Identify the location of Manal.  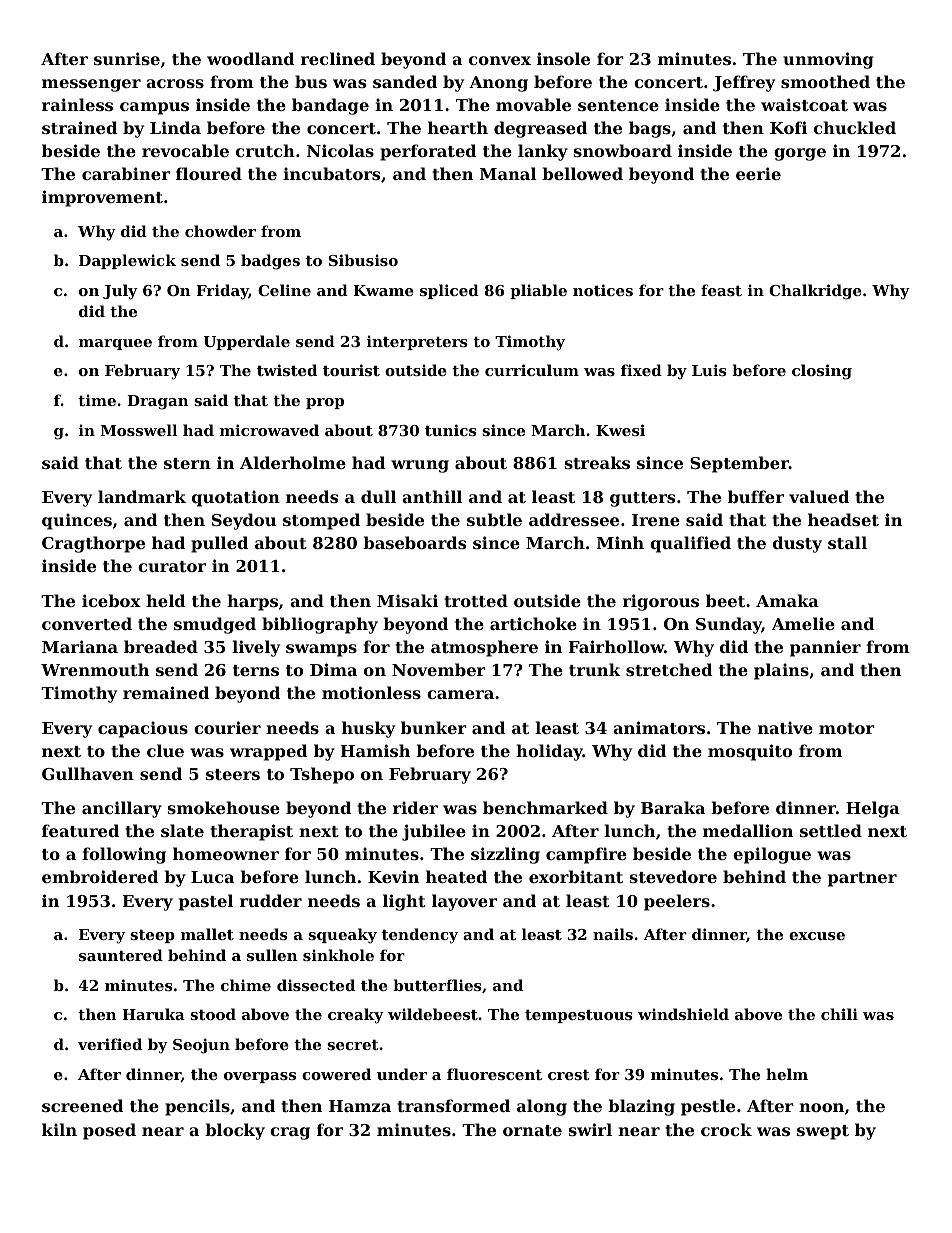
(508, 173).
